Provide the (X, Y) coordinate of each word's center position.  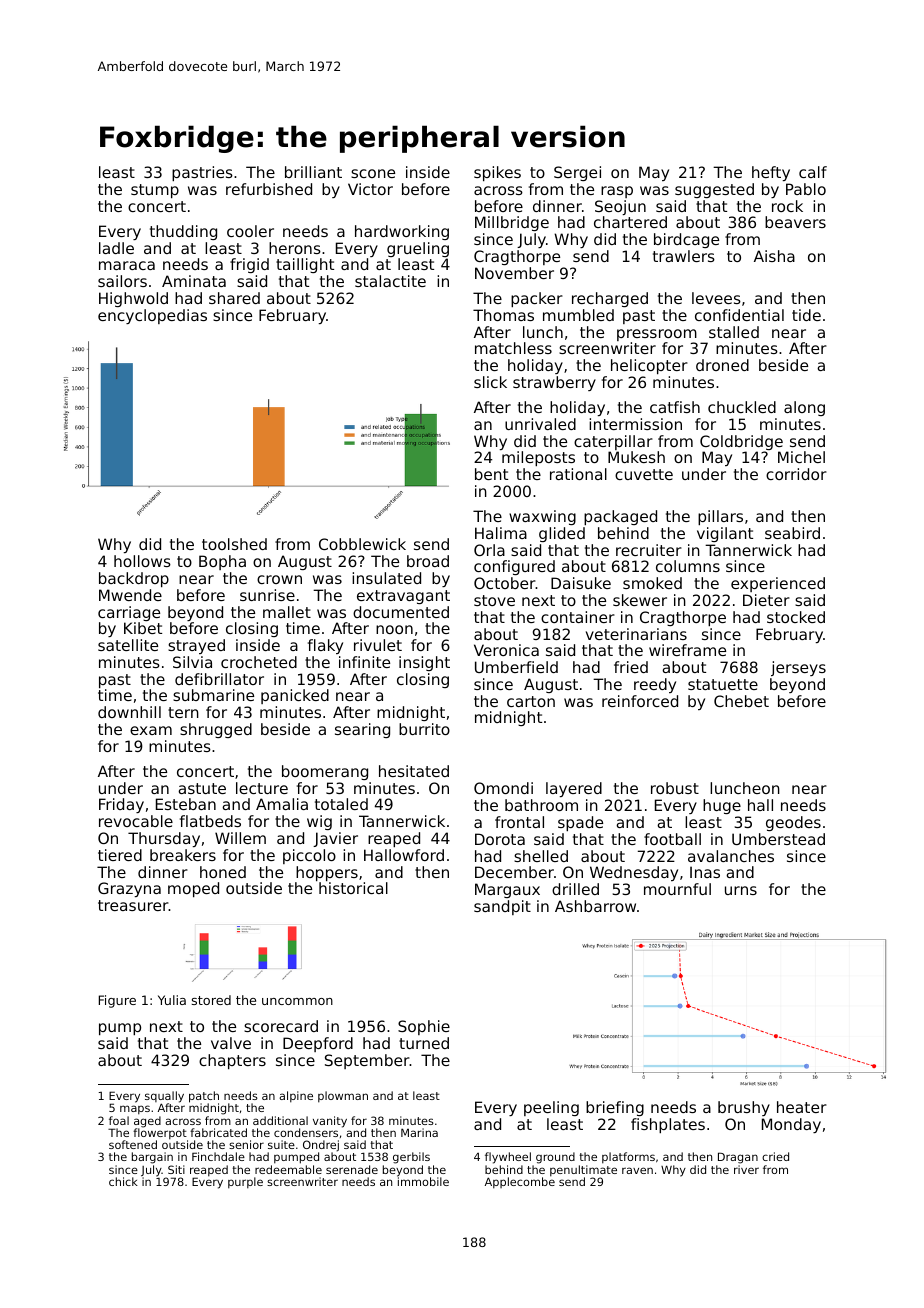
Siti (176, 1169)
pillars (720, 517)
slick (490, 382)
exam (151, 730)
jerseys (798, 668)
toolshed (234, 544)
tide (806, 315)
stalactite (390, 281)
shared (234, 298)
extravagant (403, 597)
